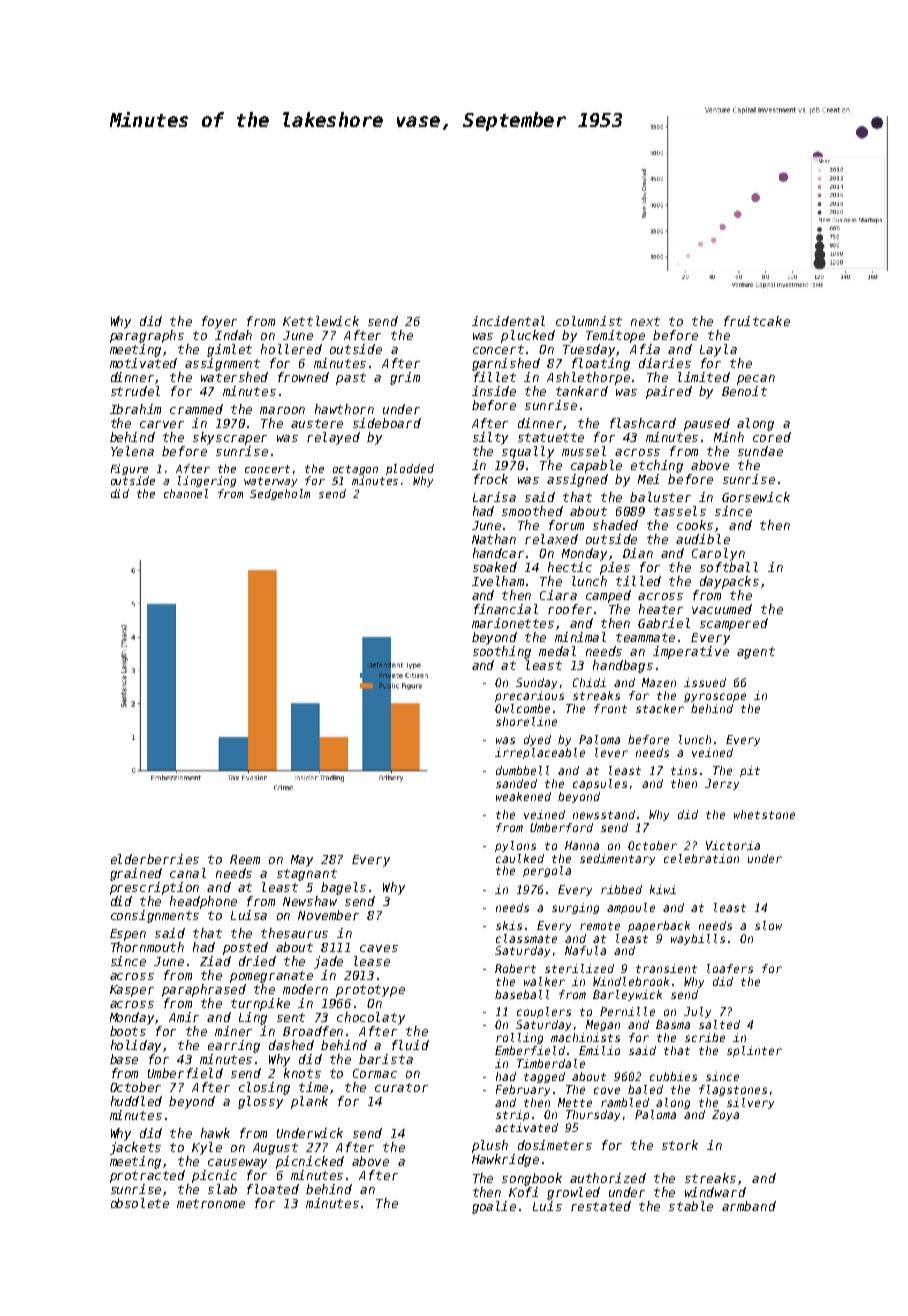  What do you see at coordinates (733, 845) in the document?
I see `Victoria` at bounding box center [733, 845].
